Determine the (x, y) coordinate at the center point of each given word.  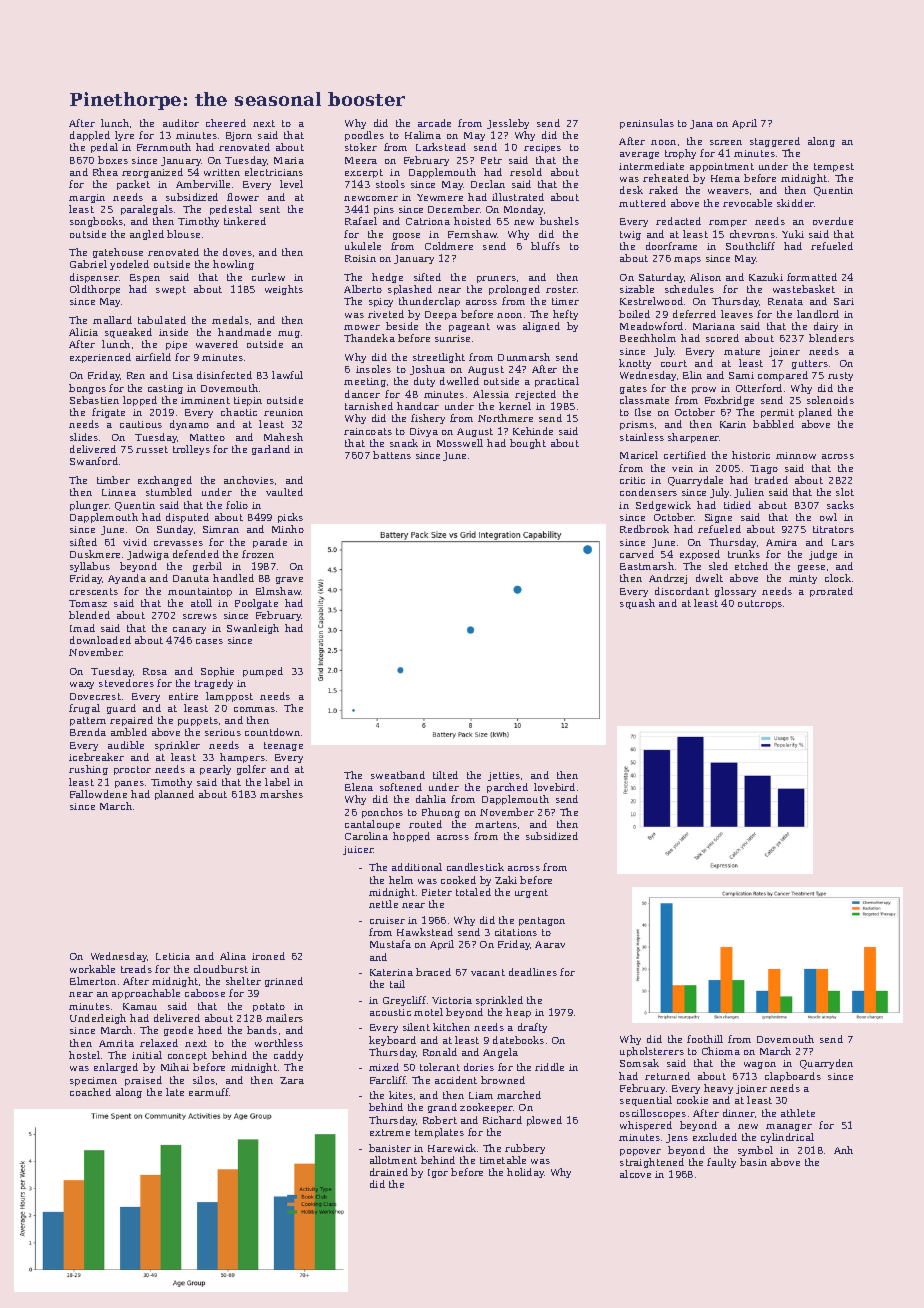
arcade (434, 123)
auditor (181, 123)
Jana (701, 124)
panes (129, 784)
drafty (532, 1028)
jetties (504, 776)
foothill (705, 1039)
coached (90, 1092)
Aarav (550, 944)
